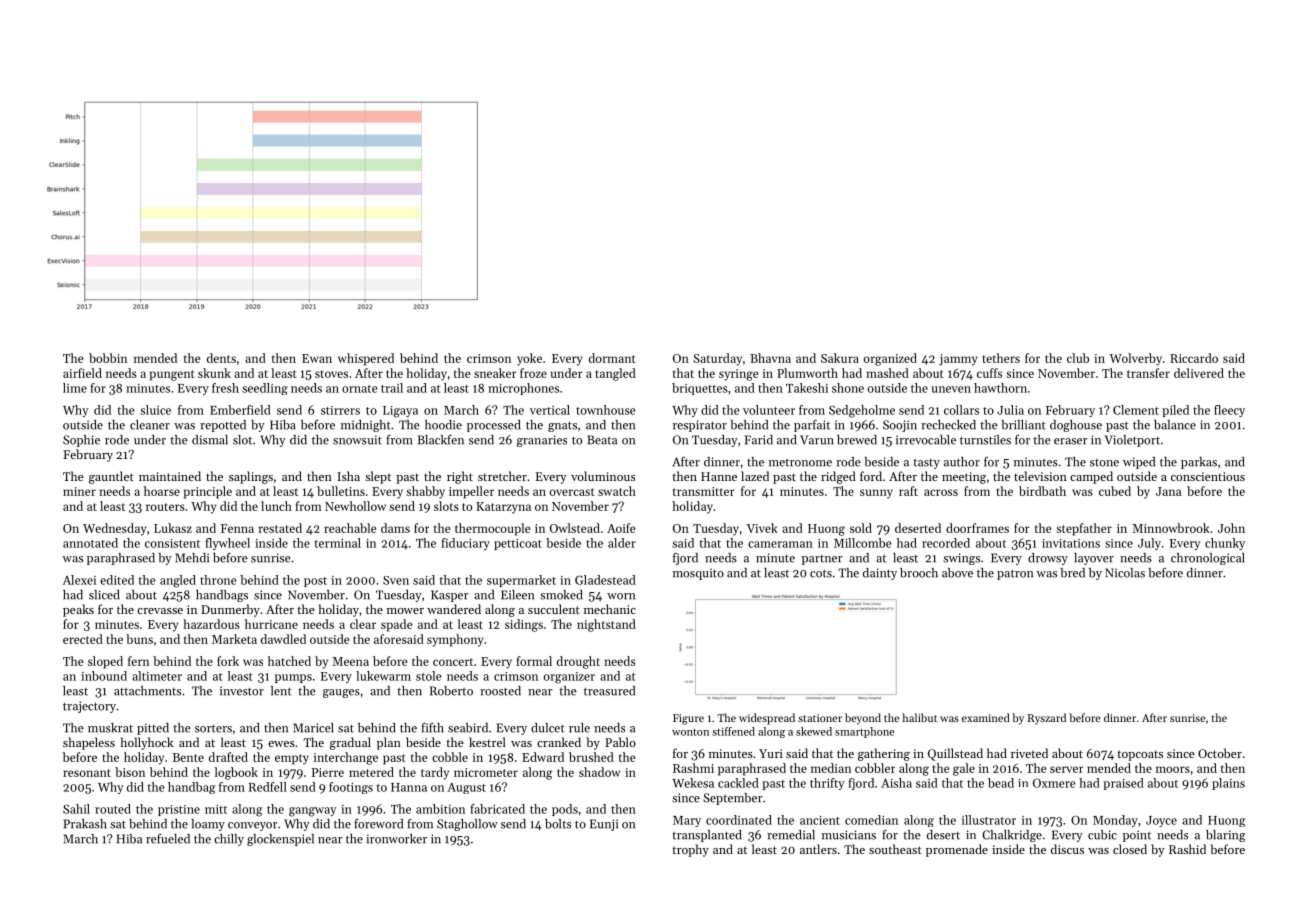  What do you see at coordinates (964, 769) in the screenshot?
I see `gale` at bounding box center [964, 769].
